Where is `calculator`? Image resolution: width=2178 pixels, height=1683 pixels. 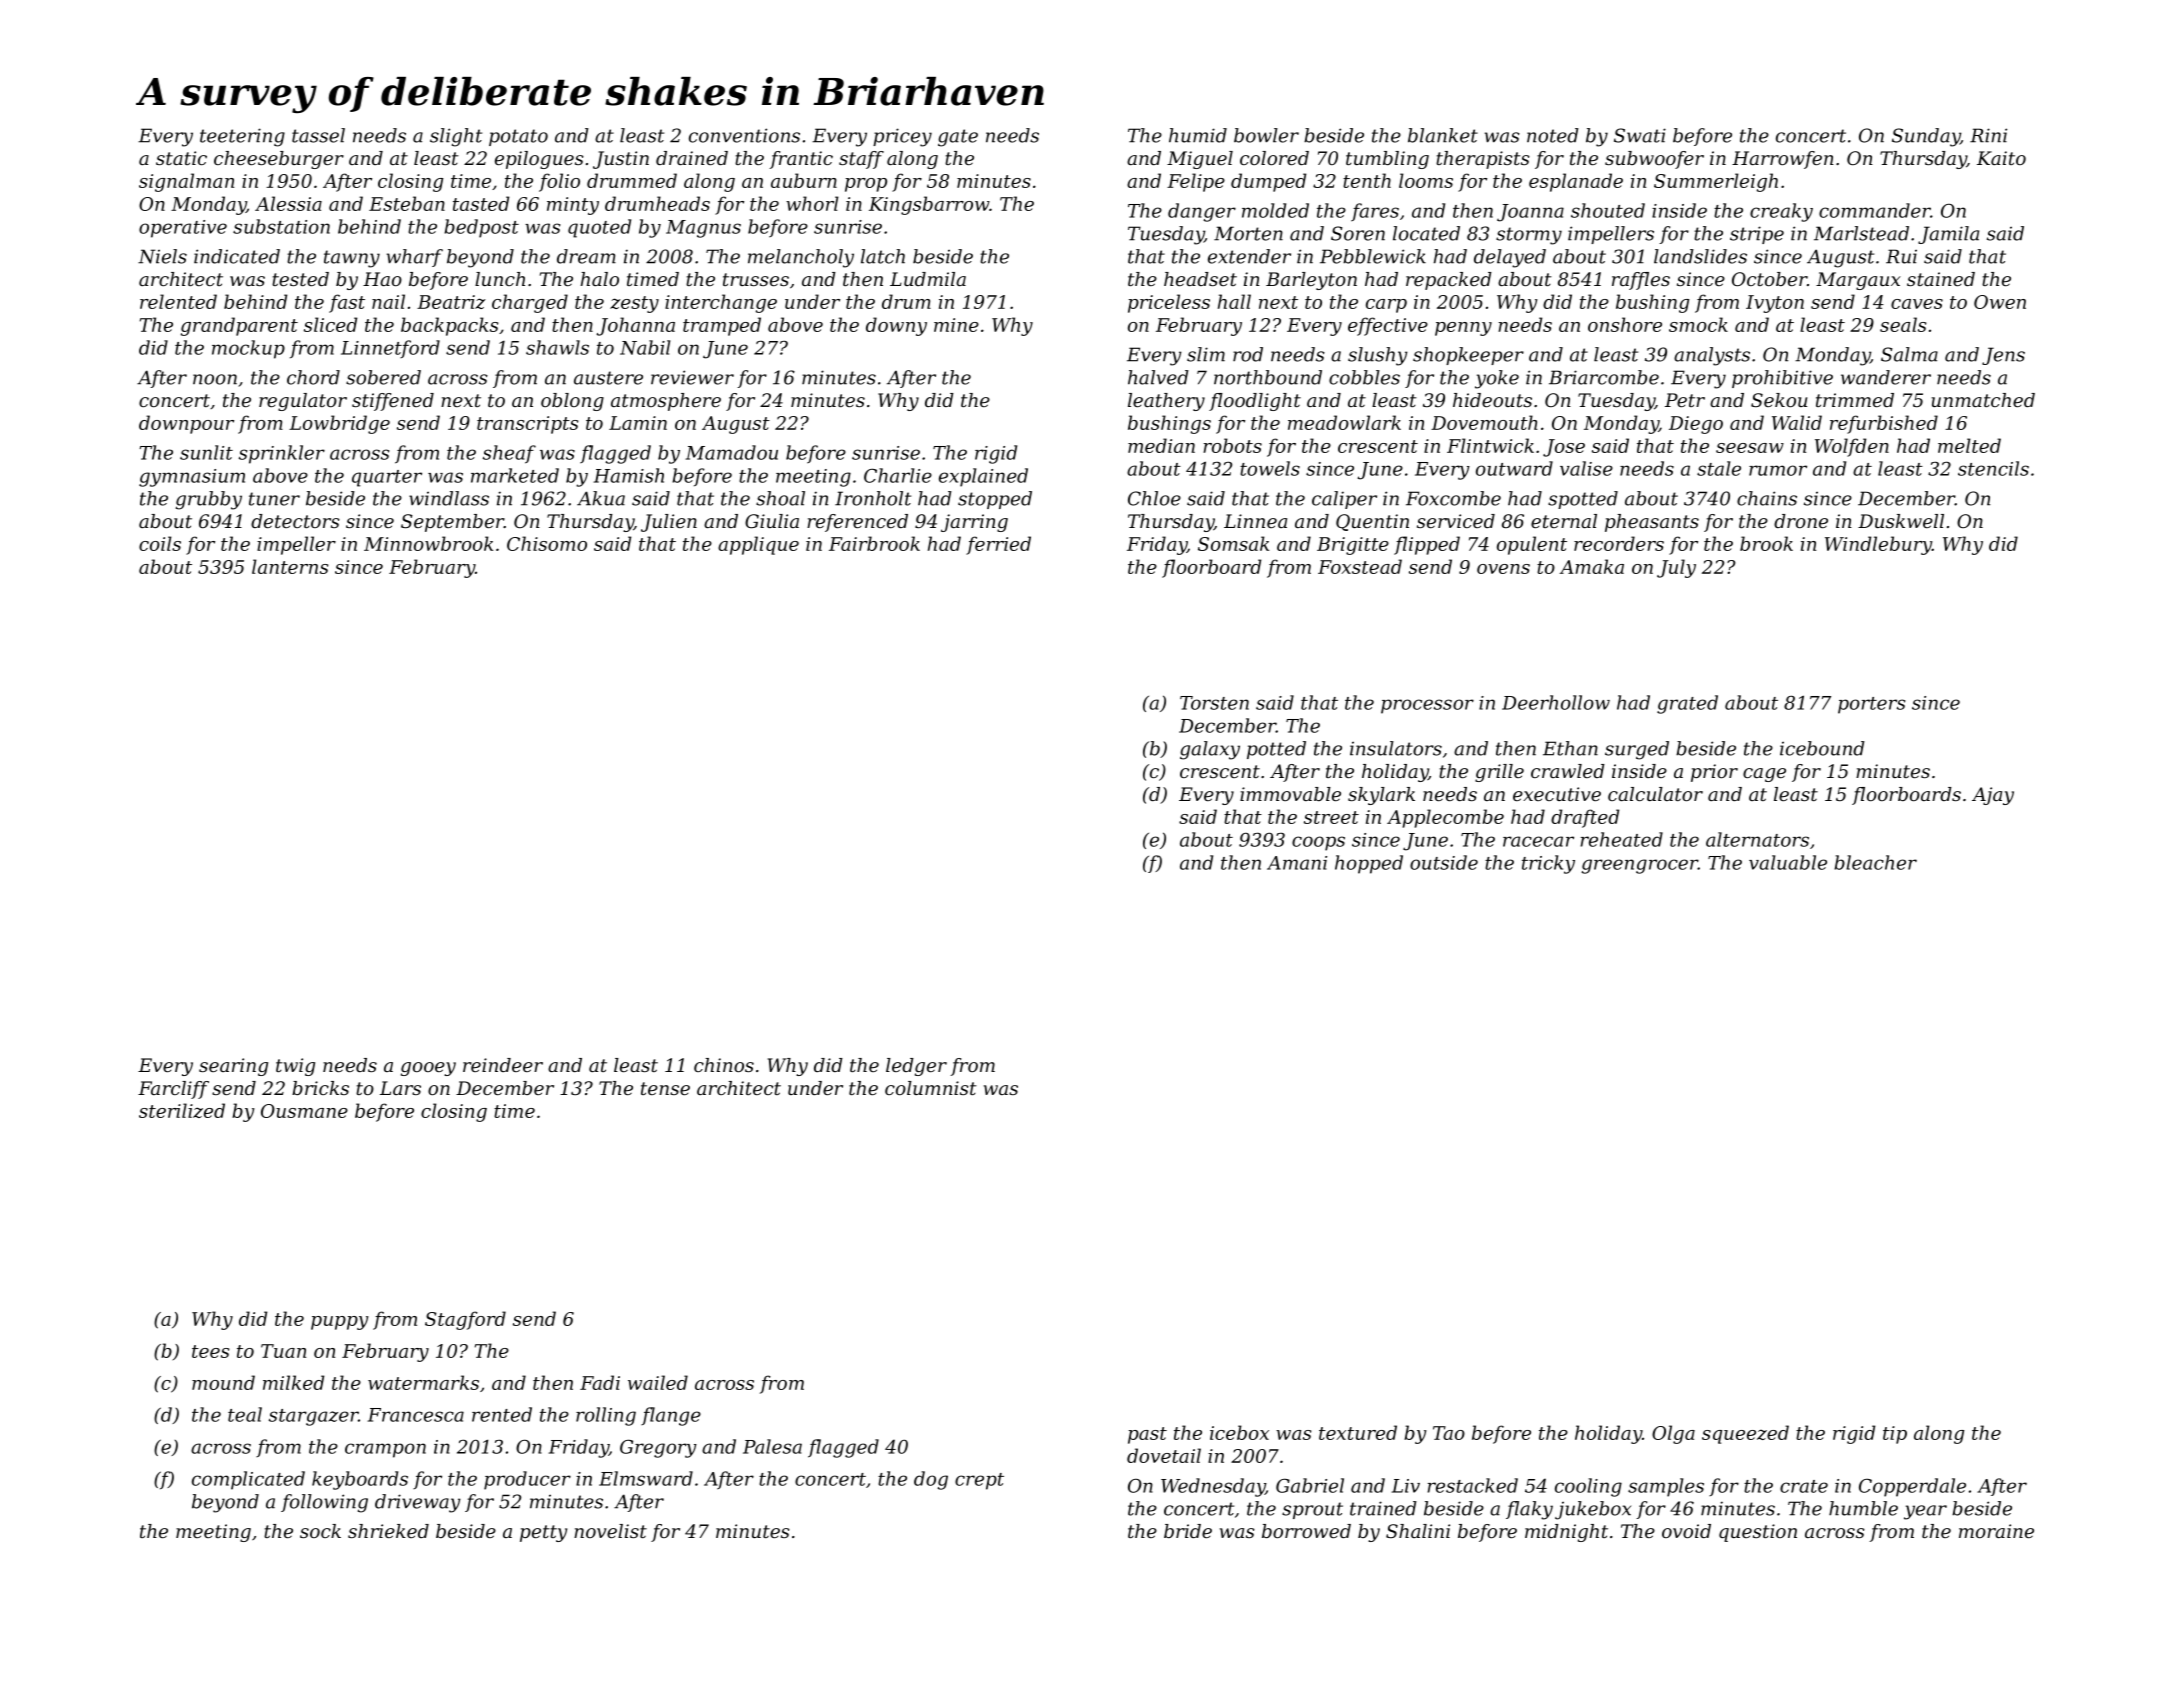 calculator is located at coordinates (1655, 794).
